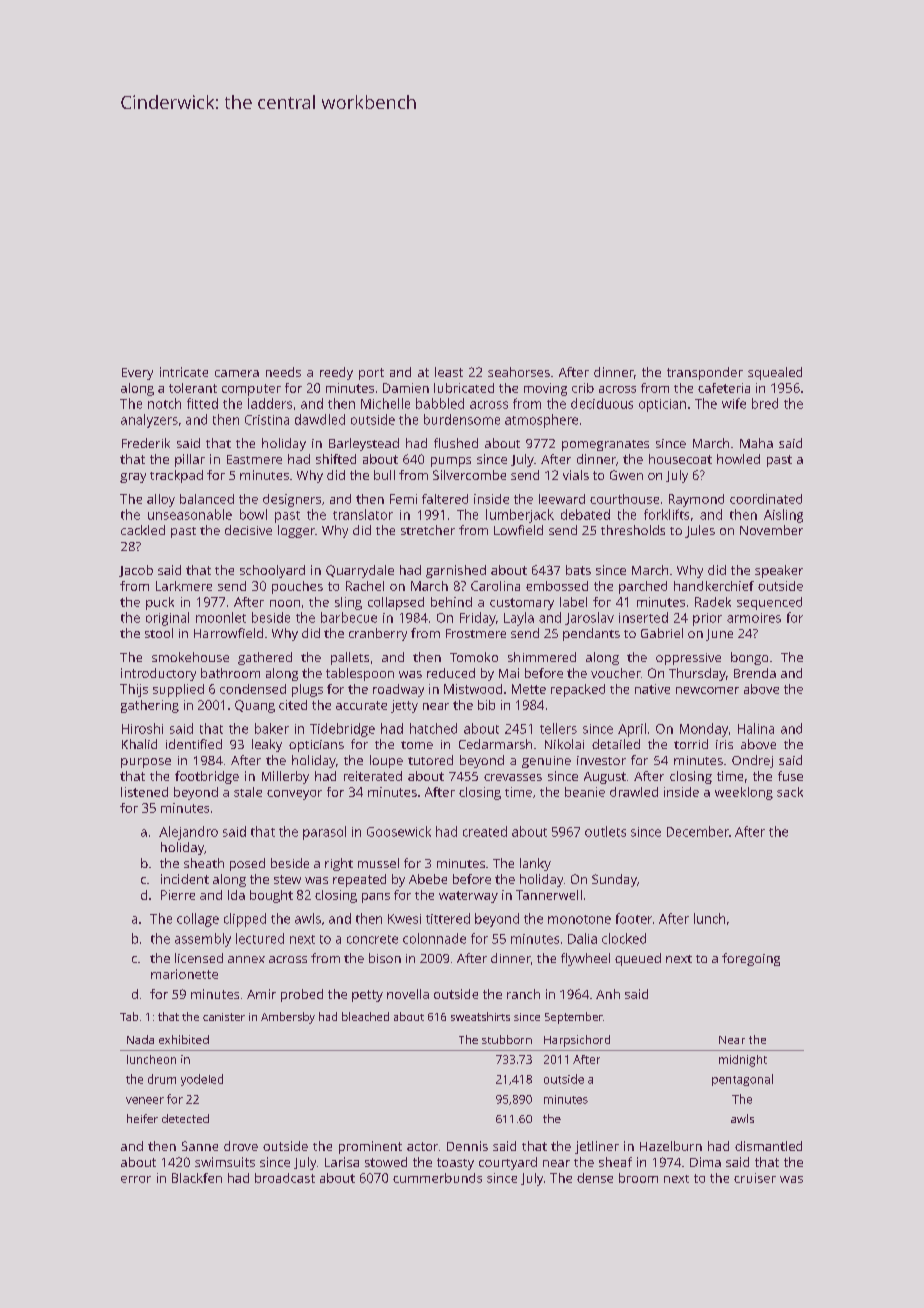 Image resolution: width=924 pixels, height=1308 pixels. What do you see at coordinates (430, 760) in the page?
I see `tutored` at bounding box center [430, 760].
